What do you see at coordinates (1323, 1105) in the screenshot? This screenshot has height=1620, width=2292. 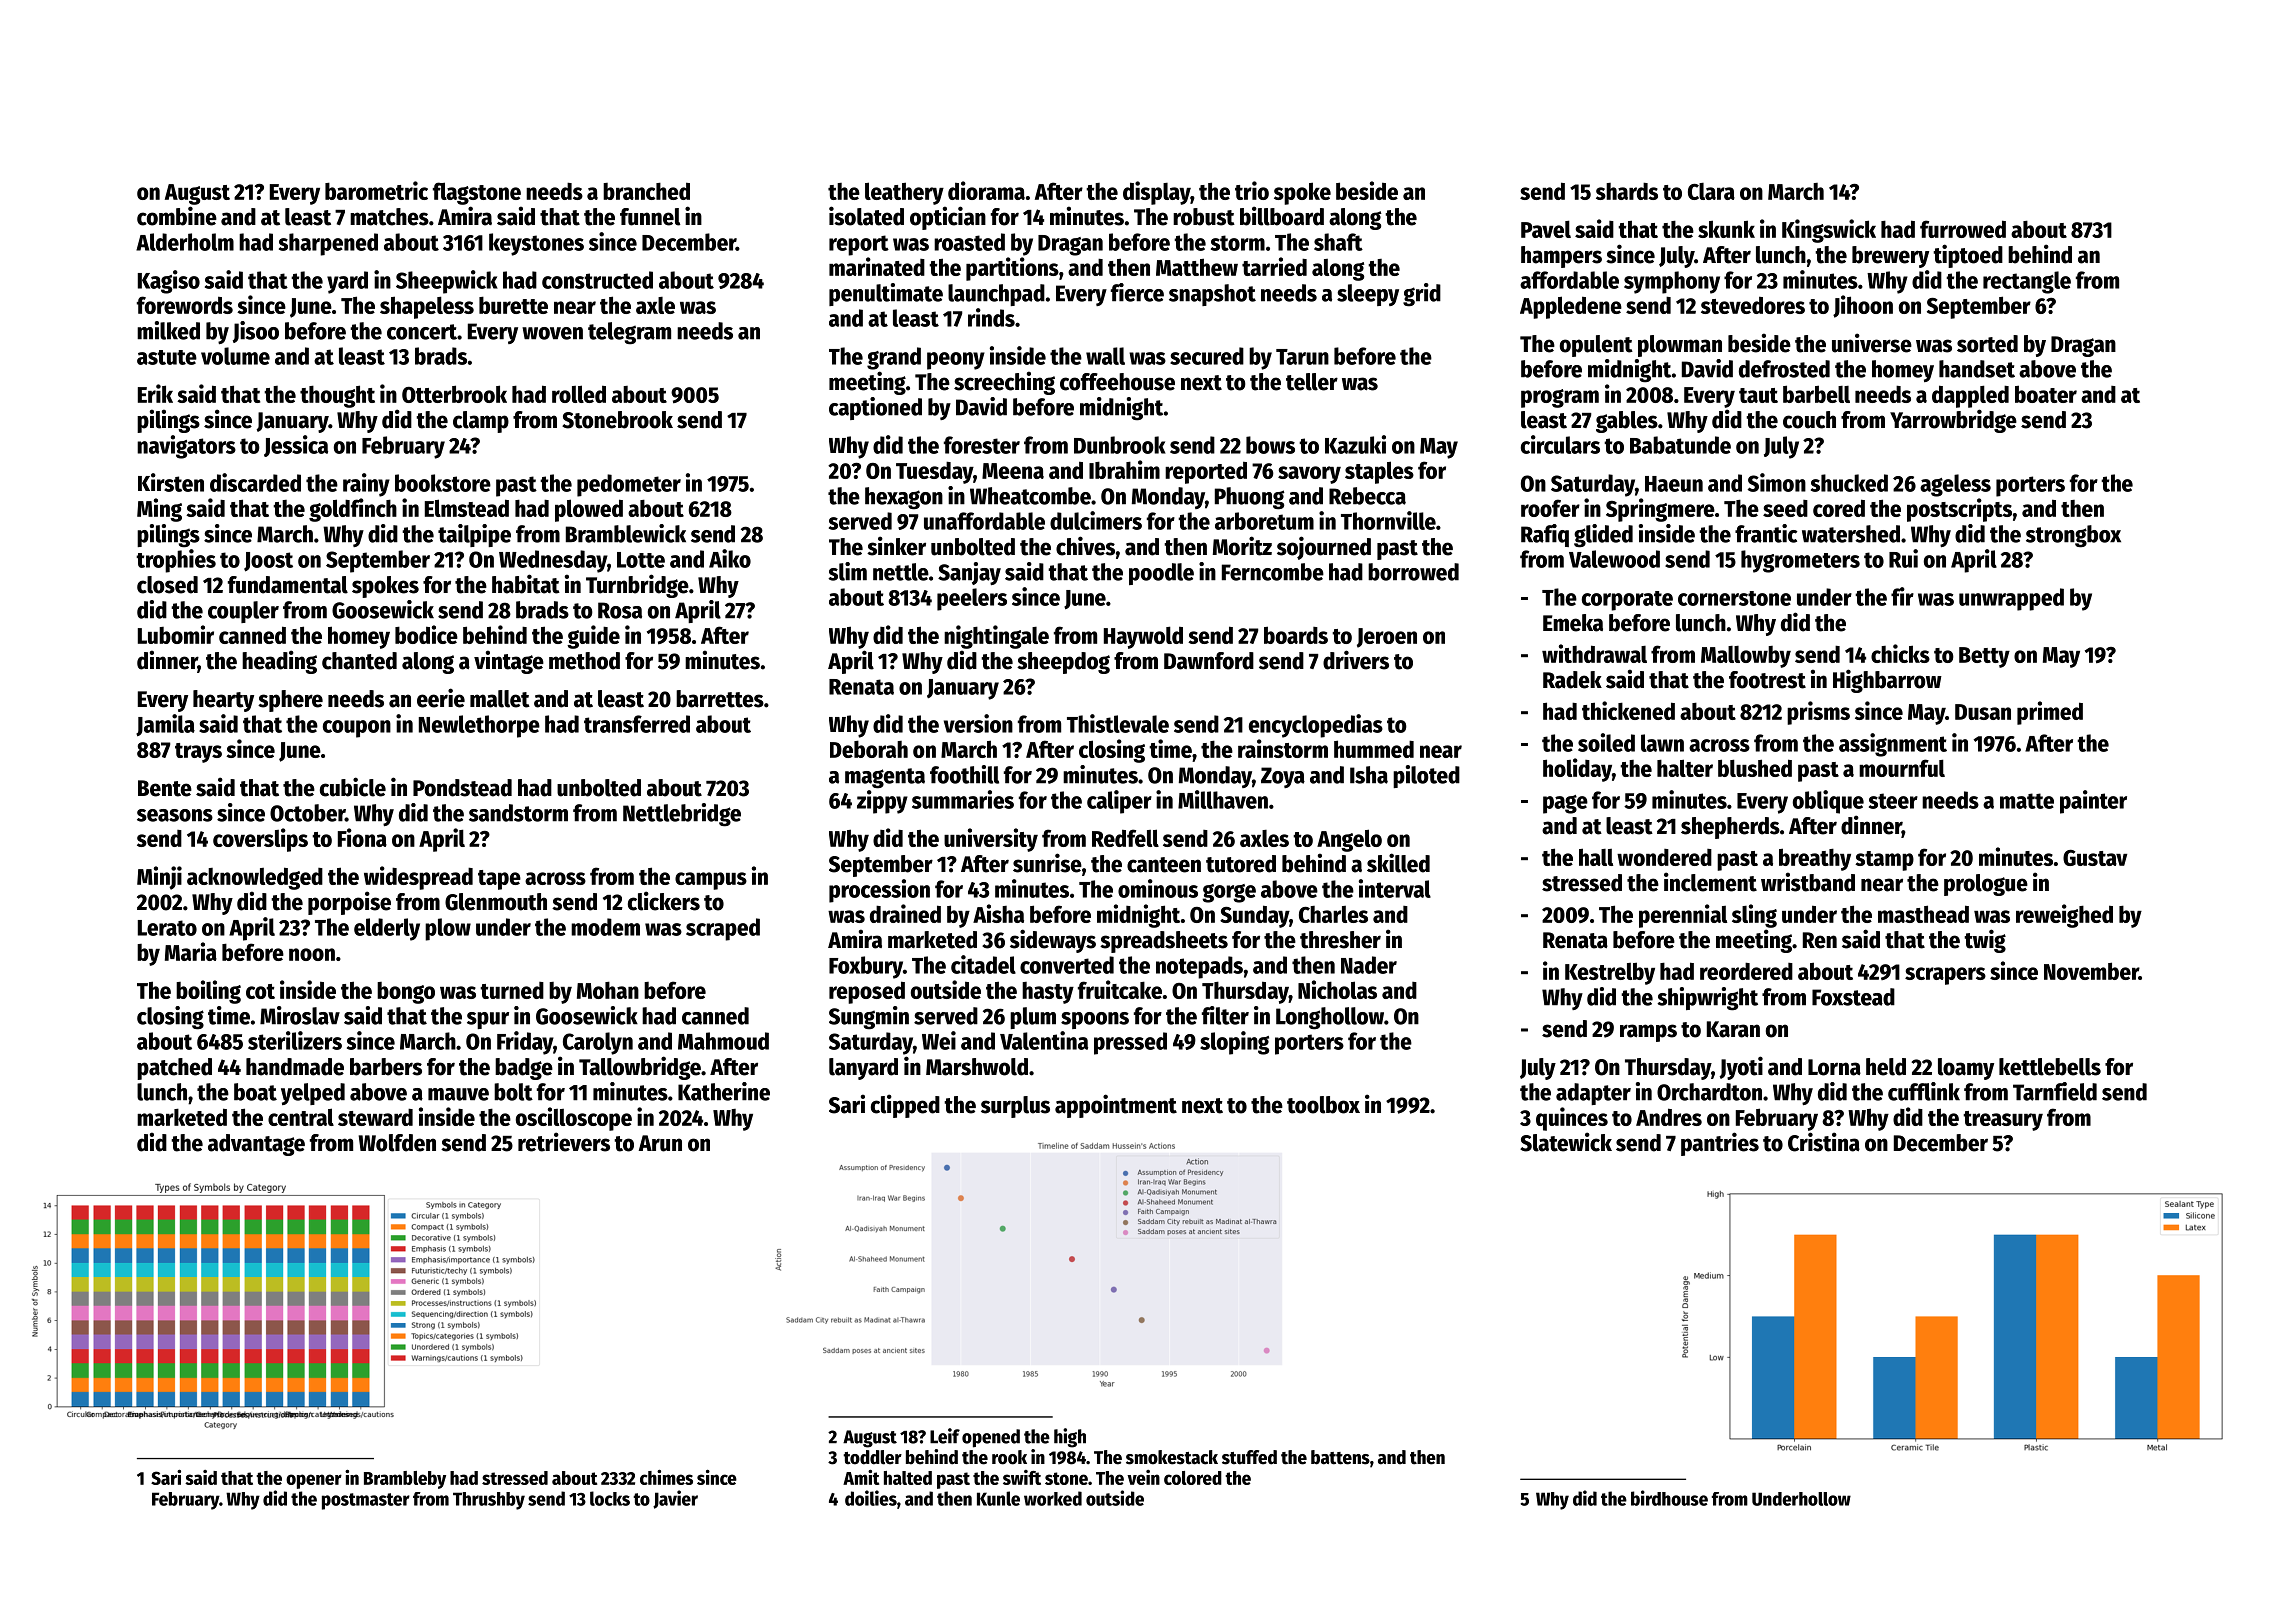 I see `toolbox` at bounding box center [1323, 1105].
